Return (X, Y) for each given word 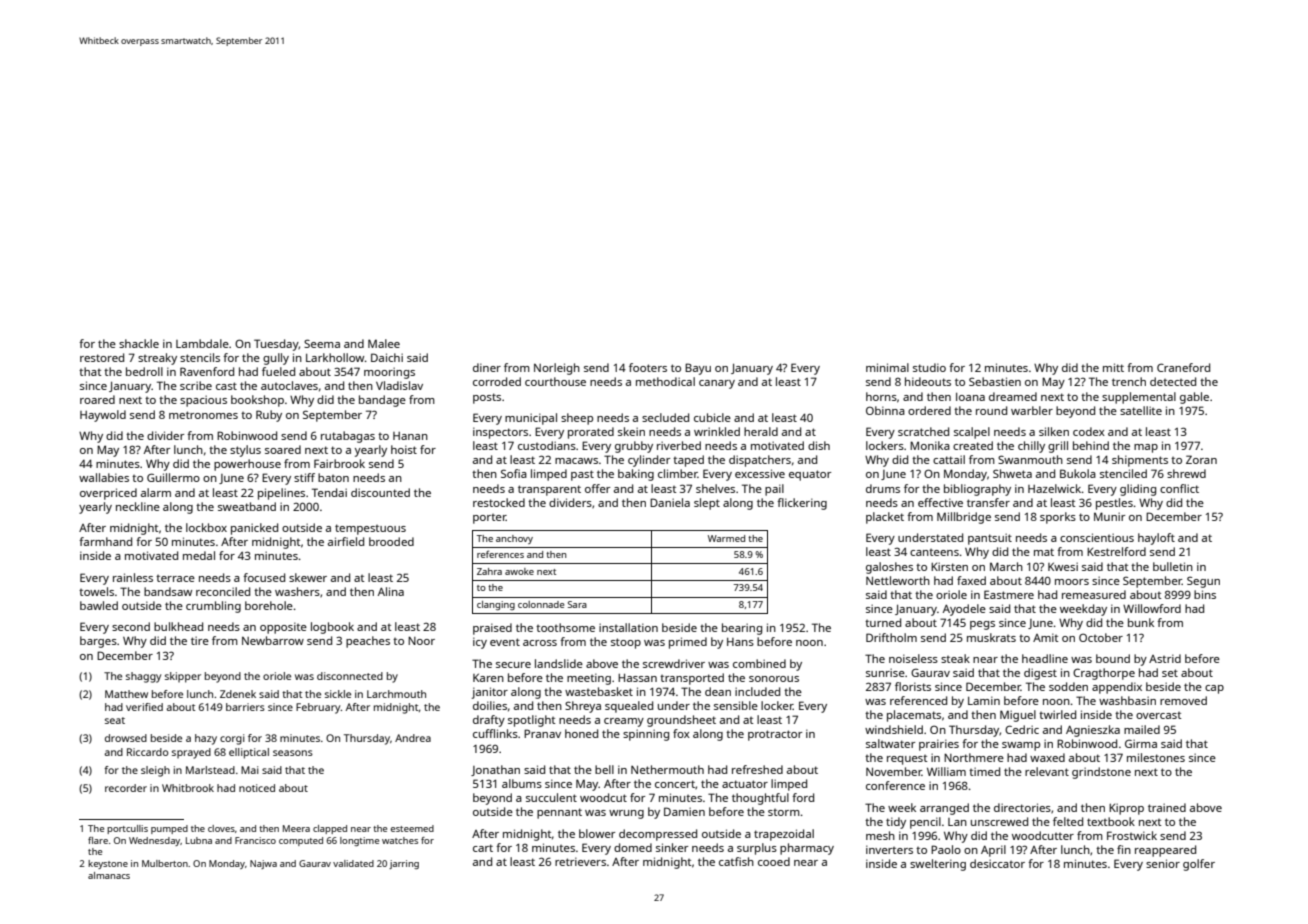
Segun (1203, 582)
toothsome (565, 627)
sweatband (247, 506)
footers (648, 367)
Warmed (726, 538)
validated (353, 863)
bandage (382, 401)
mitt (1113, 367)
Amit (1046, 637)
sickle (338, 694)
